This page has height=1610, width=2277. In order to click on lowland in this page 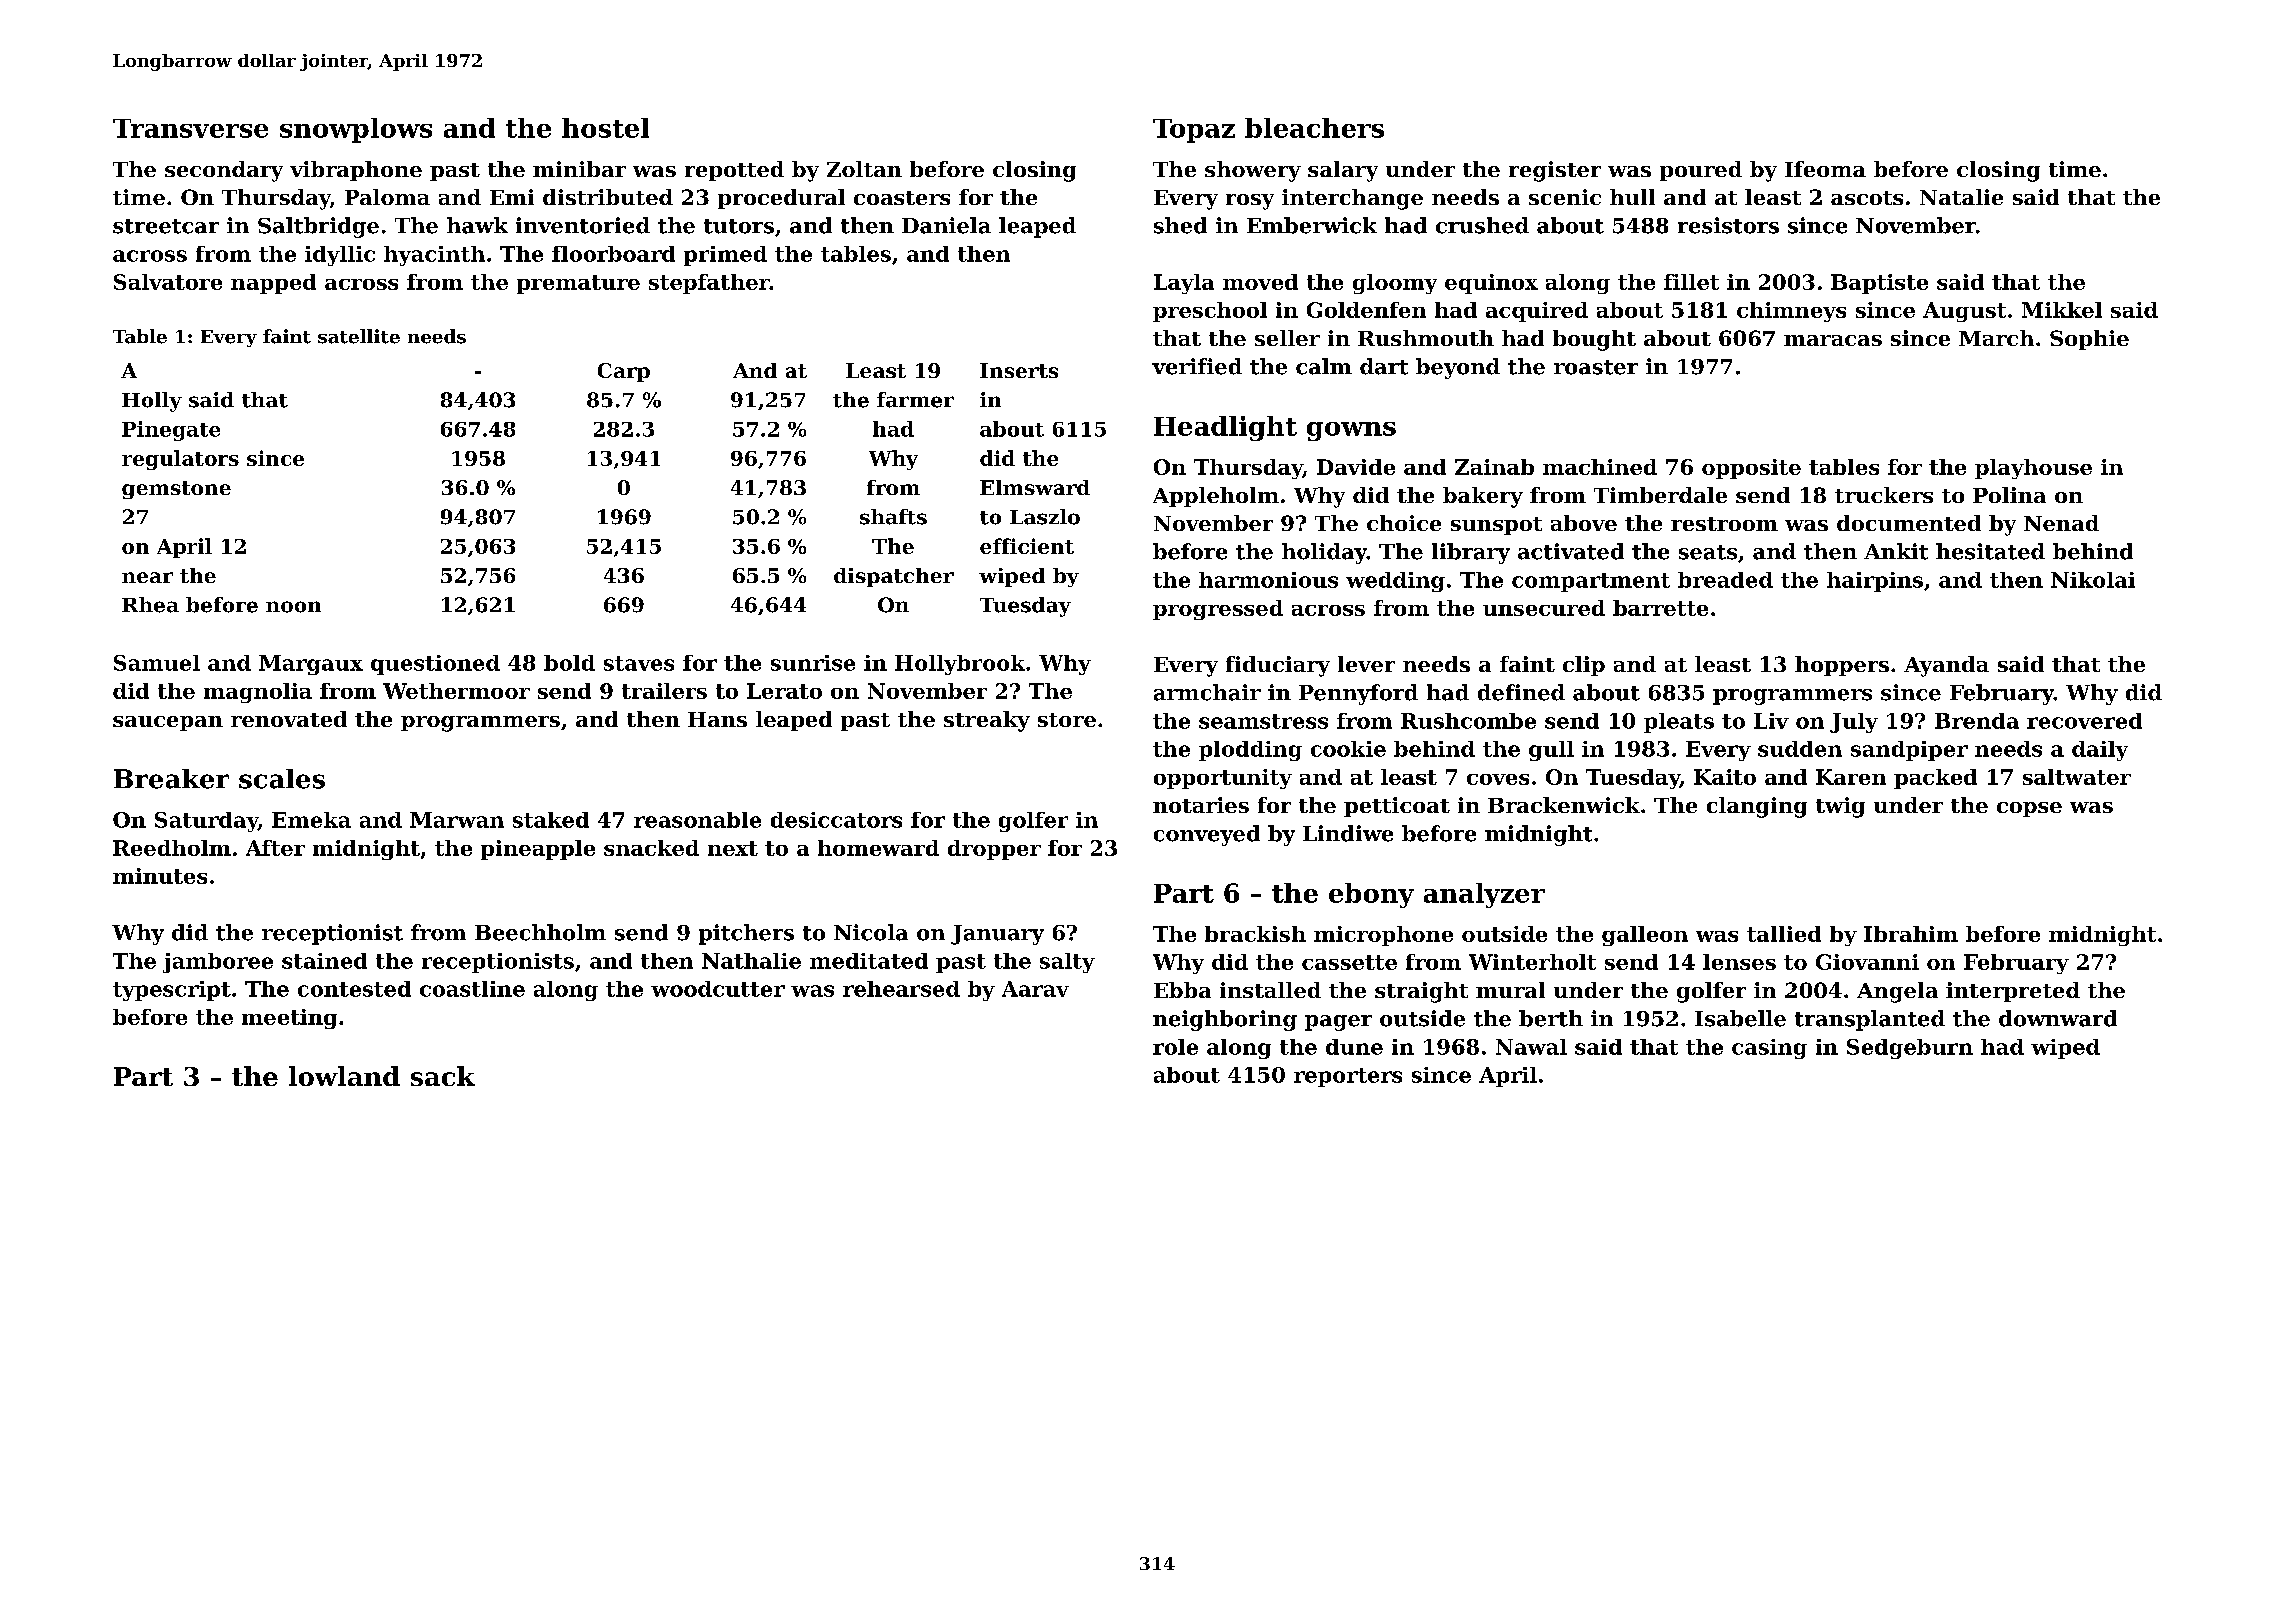, I will do `click(344, 1076)`.
